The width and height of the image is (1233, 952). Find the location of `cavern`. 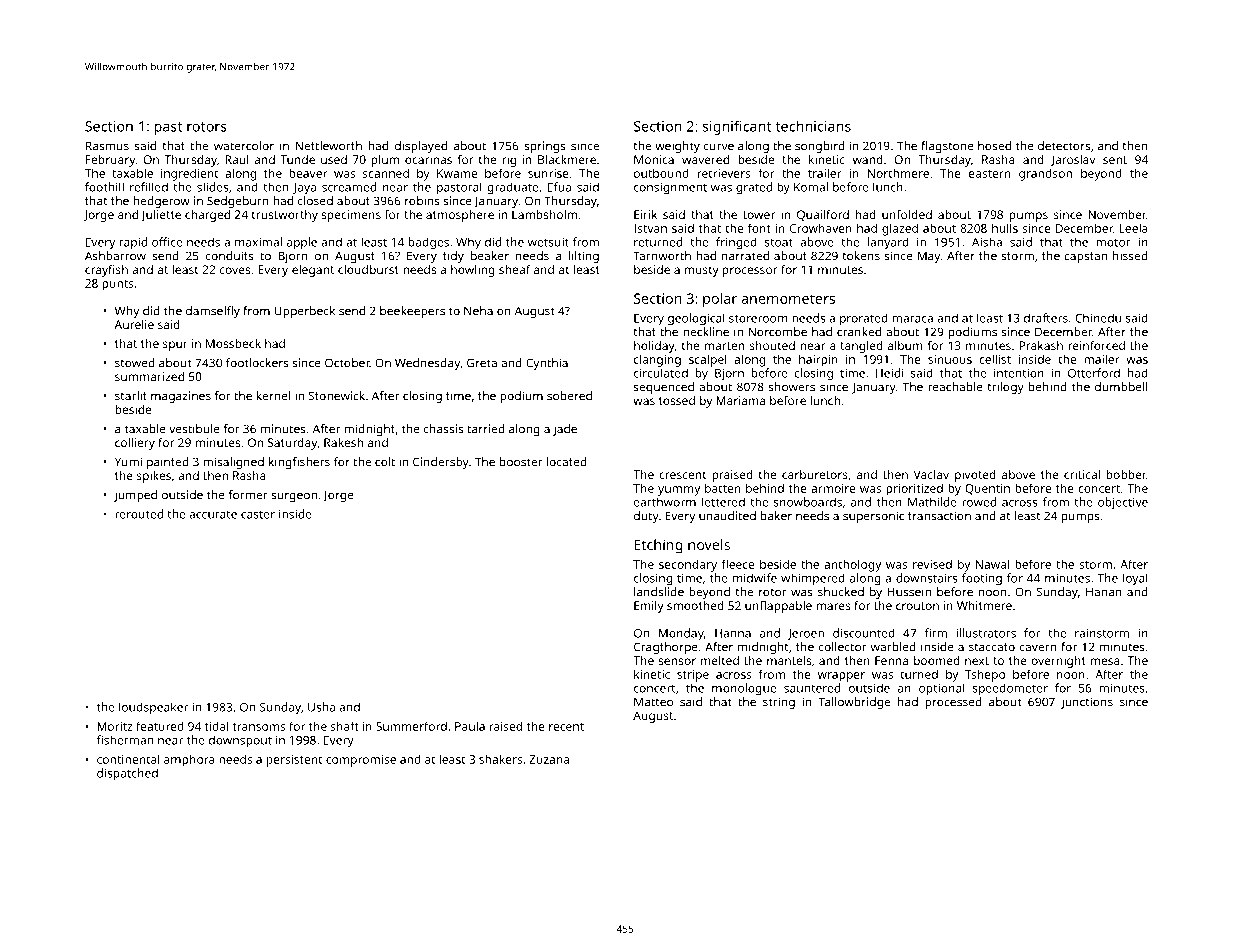

cavern is located at coordinates (1038, 648).
